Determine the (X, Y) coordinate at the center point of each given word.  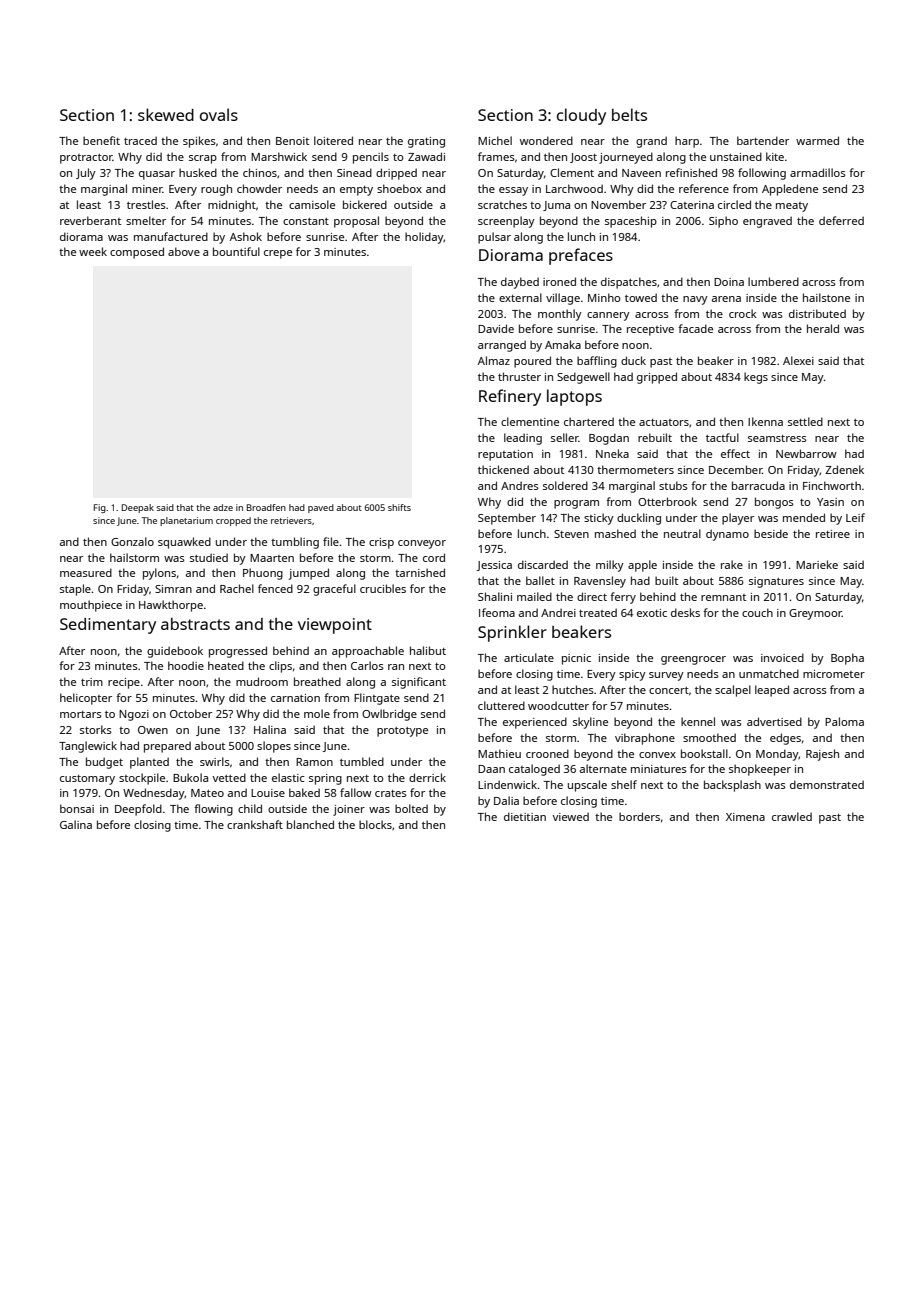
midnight (232, 206)
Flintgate (377, 699)
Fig (100, 508)
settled (805, 421)
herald (823, 328)
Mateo (207, 793)
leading (523, 439)
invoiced (782, 657)
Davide (496, 328)
